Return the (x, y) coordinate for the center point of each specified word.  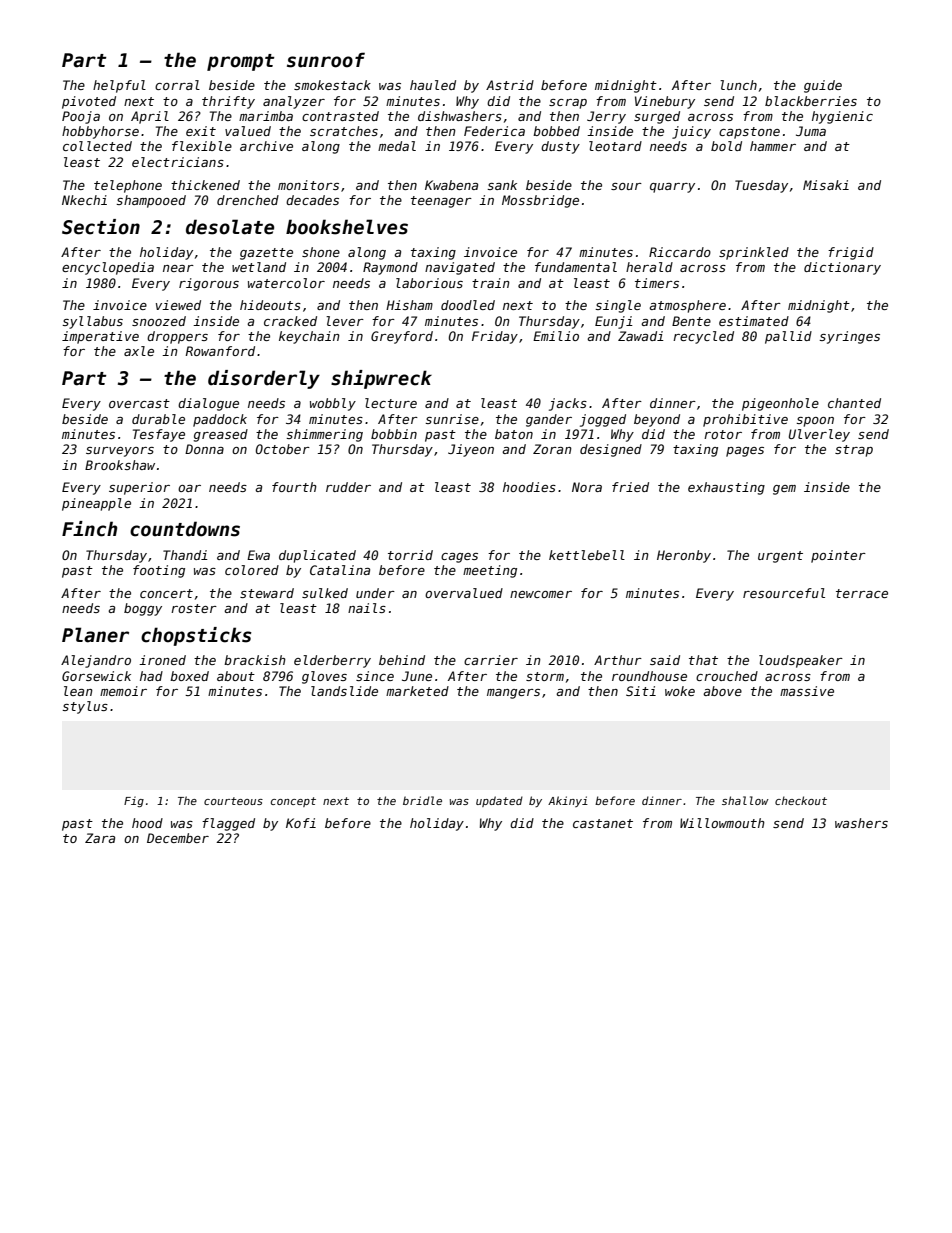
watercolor (286, 283)
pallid (788, 337)
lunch (738, 85)
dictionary (842, 268)
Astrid (510, 85)
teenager (441, 202)
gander (549, 420)
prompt (241, 62)
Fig (134, 801)
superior (139, 488)
